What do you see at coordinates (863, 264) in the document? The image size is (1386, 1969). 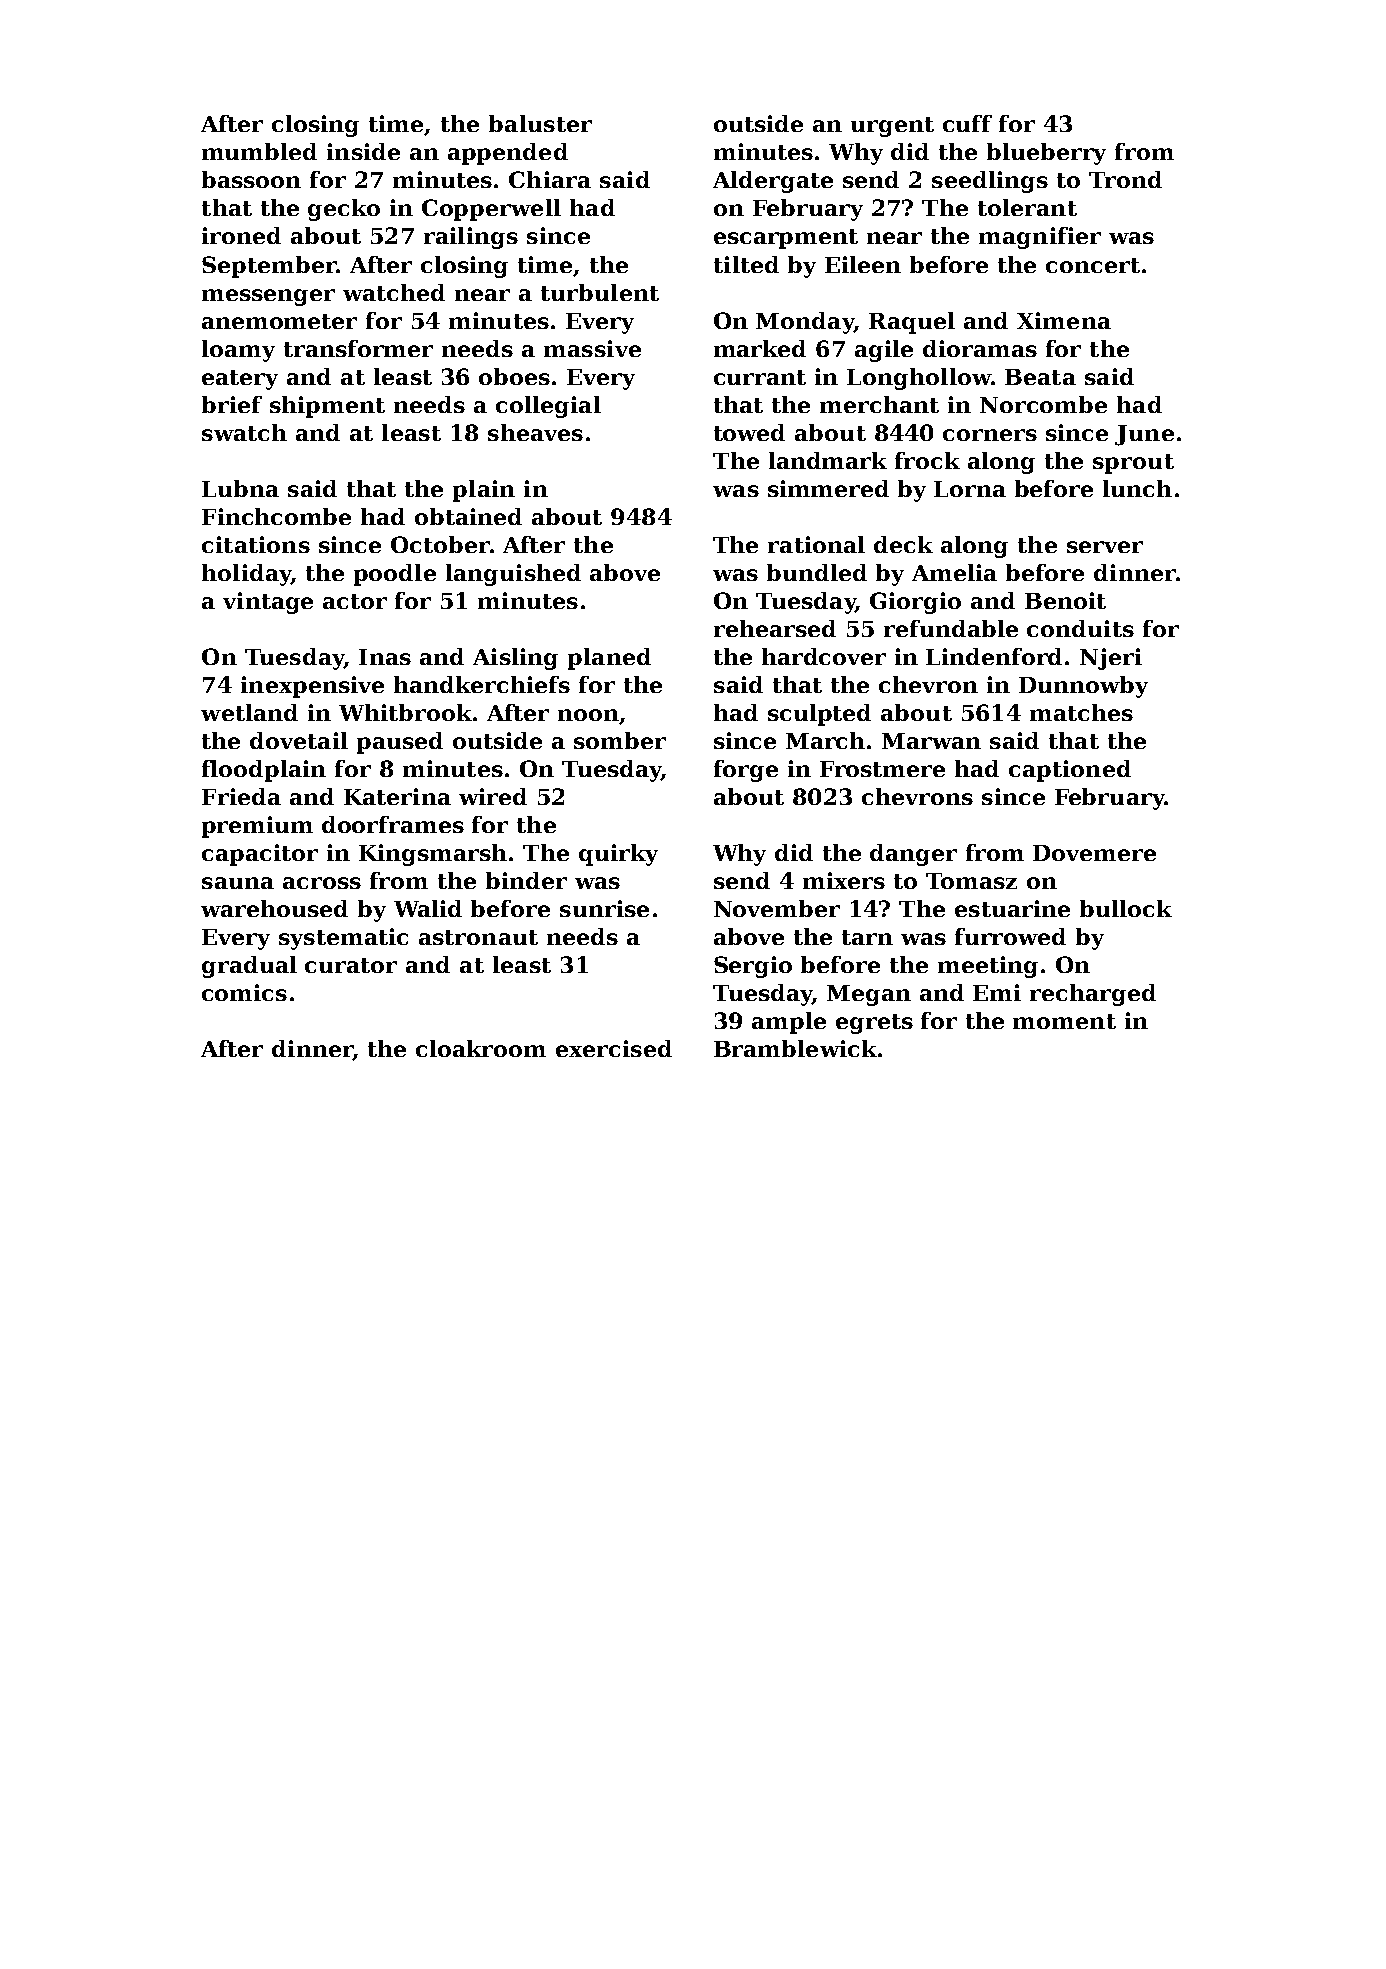 I see `Eileen` at bounding box center [863, 264].
